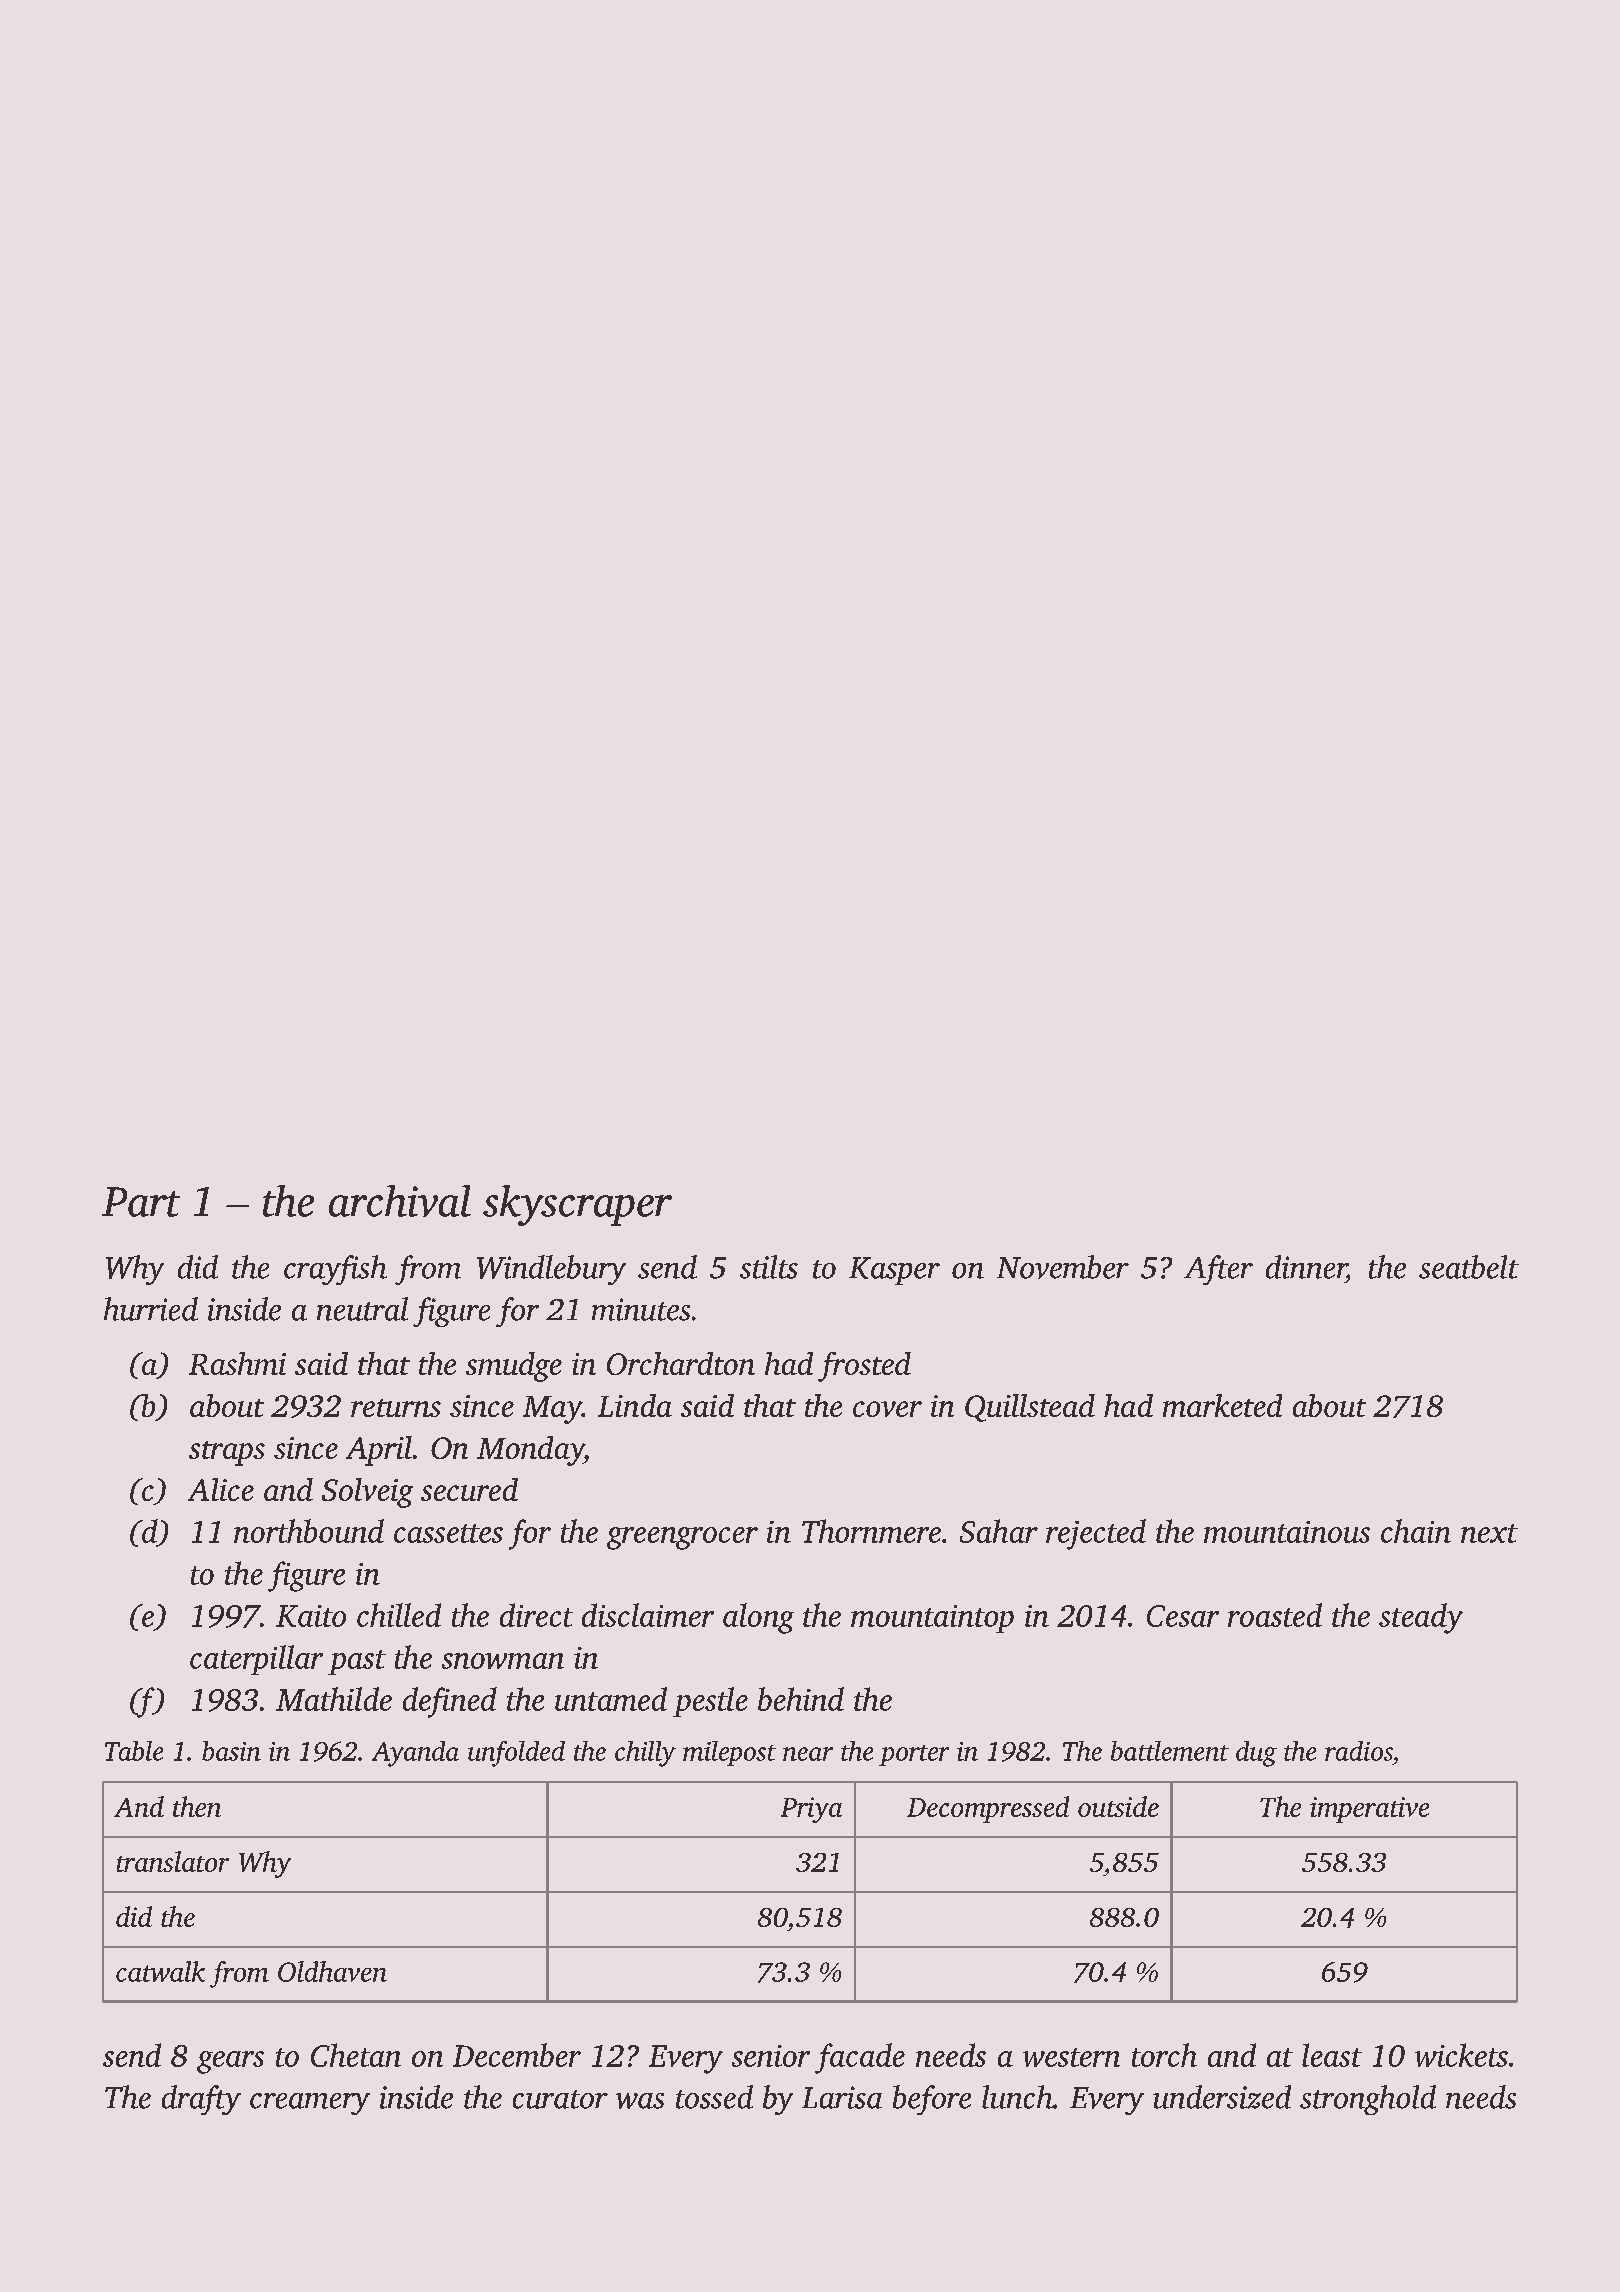 This image has height=2292, width=1620. I want to click on archival, so click(400, 1201).
